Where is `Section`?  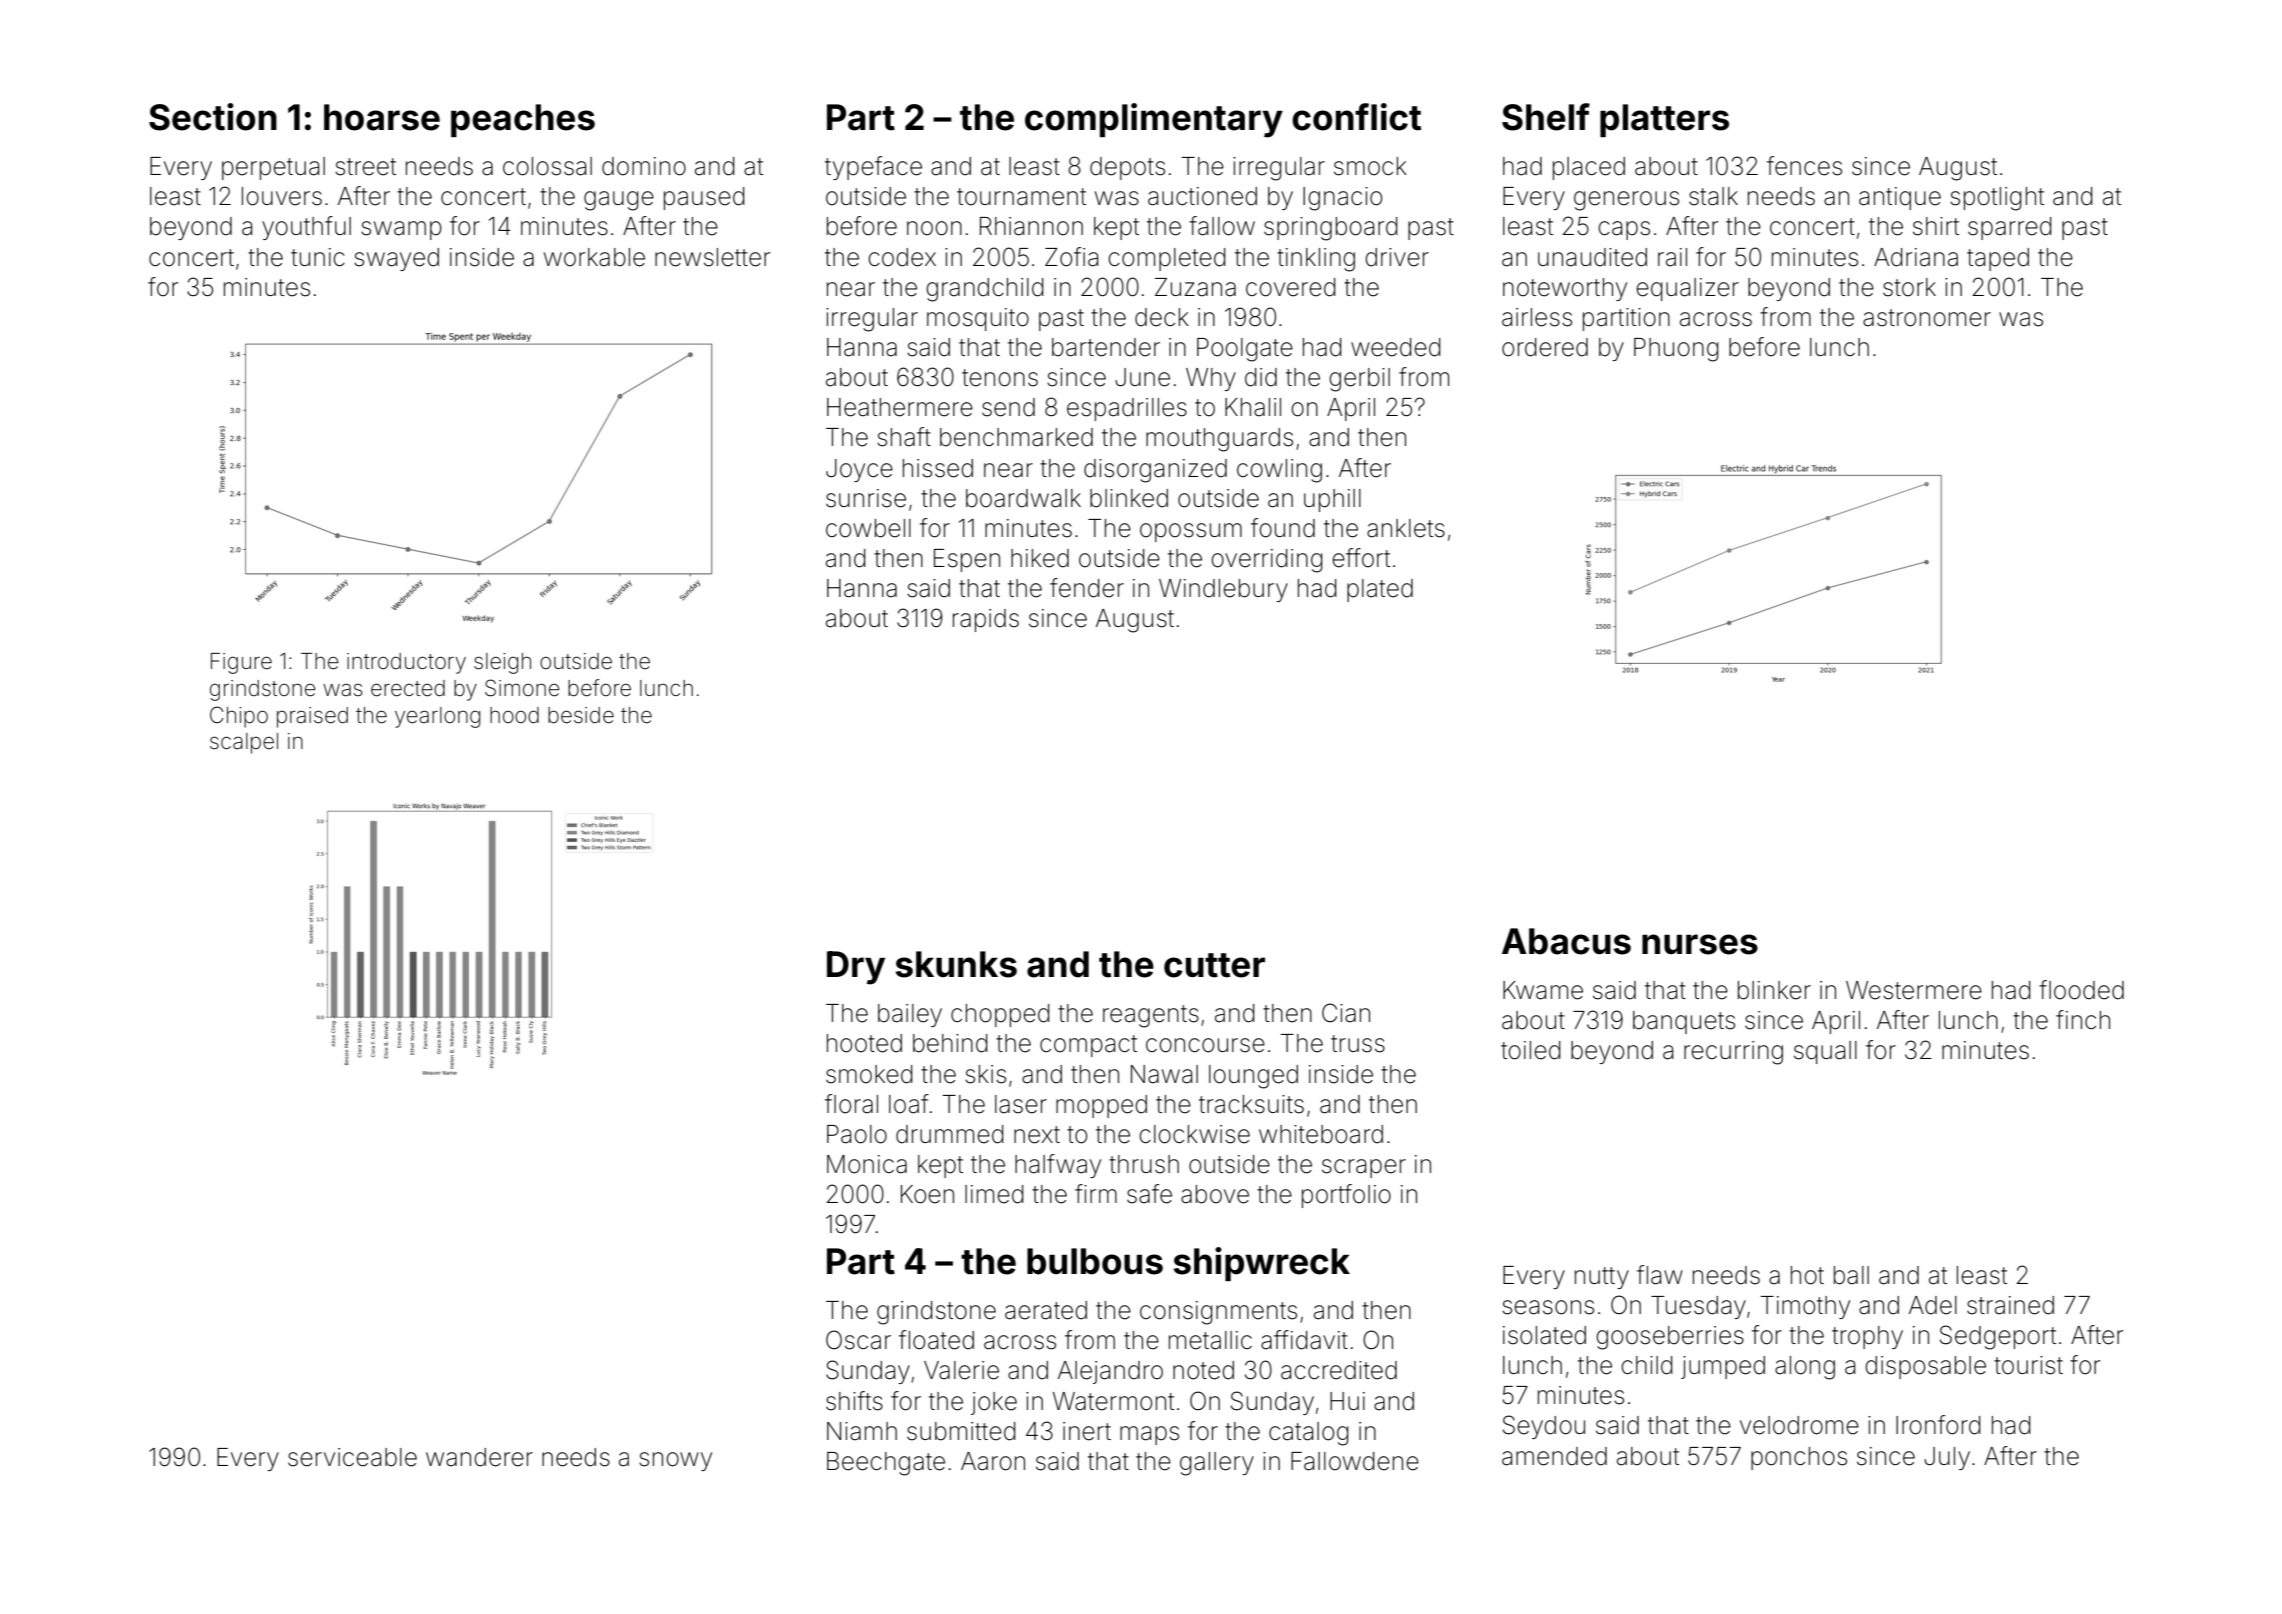 Section is located at coordinates (213, 117).
